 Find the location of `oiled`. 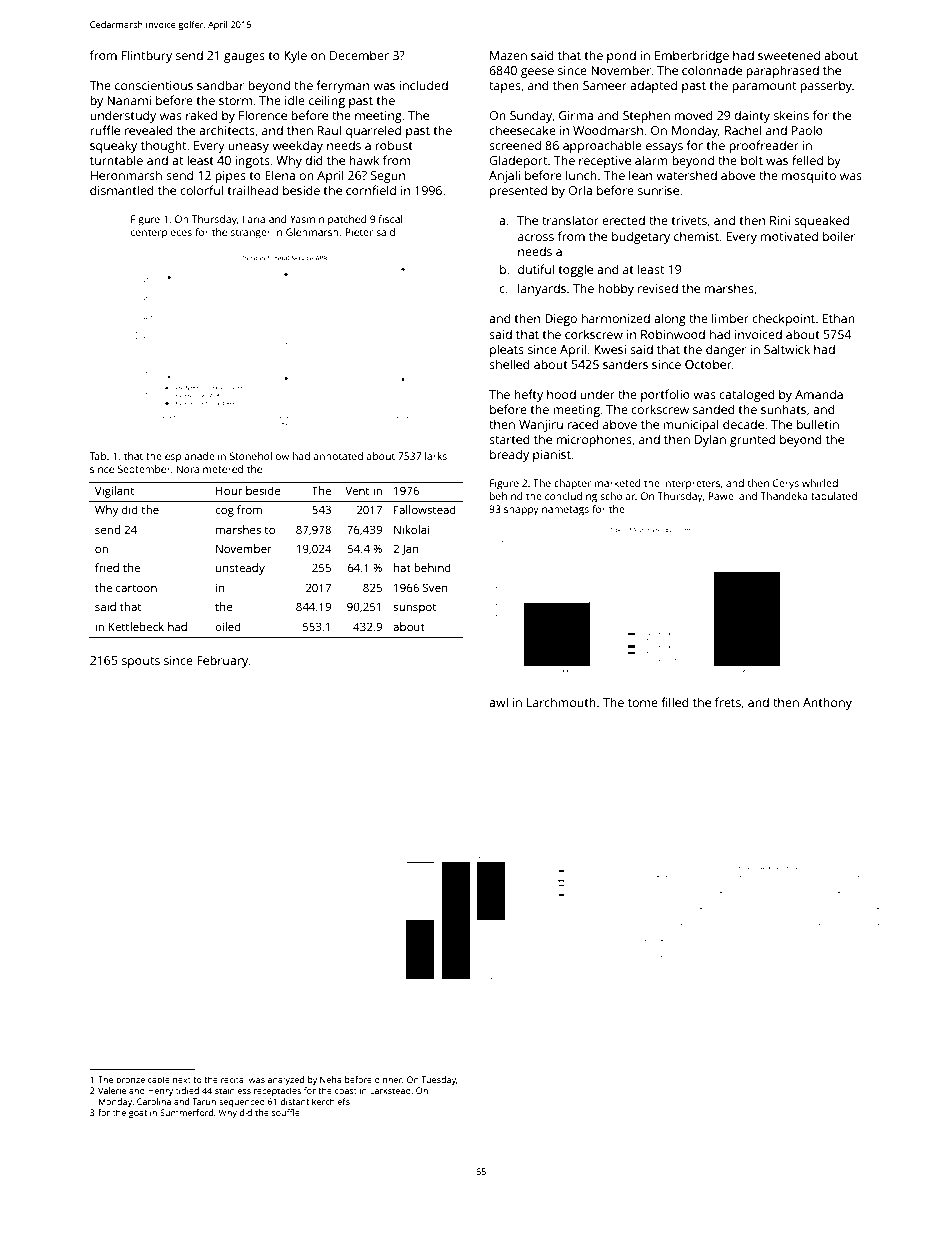

oiled is located at coordinates (228, 626).
